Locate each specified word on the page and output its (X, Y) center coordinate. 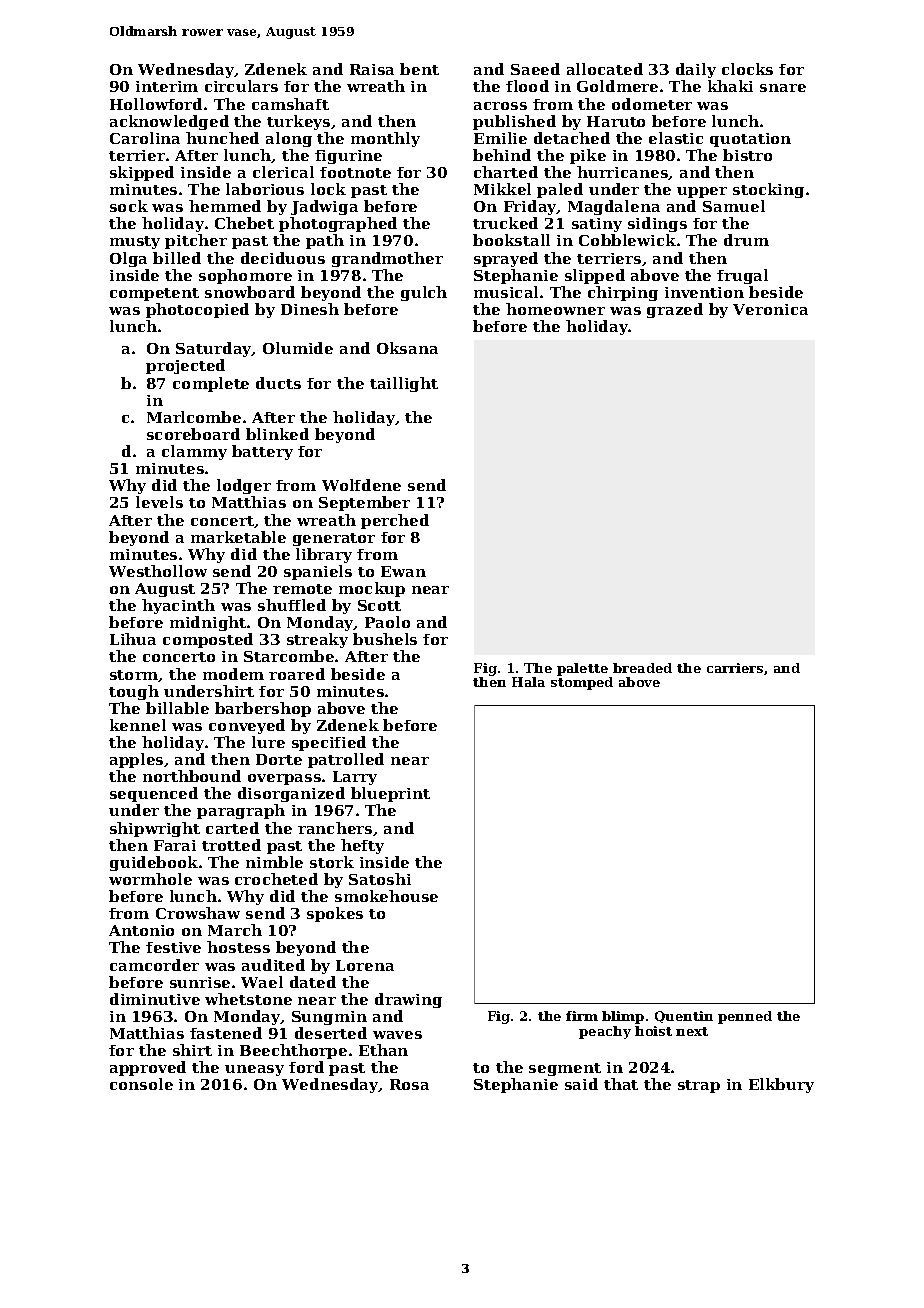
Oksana (407, 348)
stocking (768, 190)
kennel (138, 725)
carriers (735, 668)
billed (177, 258)
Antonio (141, 930)
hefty (362, 846)
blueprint (390, 794)
